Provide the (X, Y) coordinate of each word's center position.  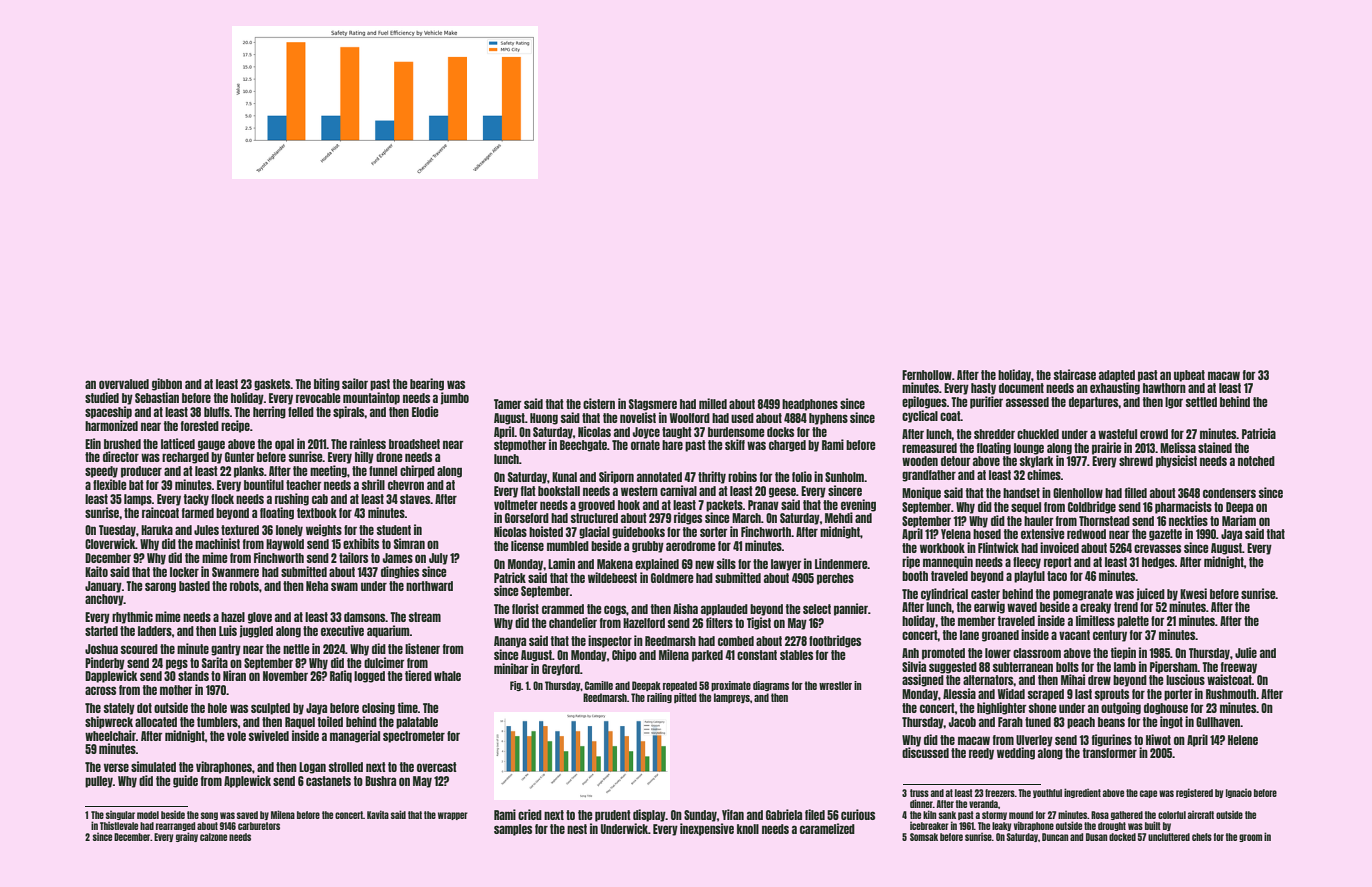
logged (369, 677)
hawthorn (1164, 388)
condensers (1229, 493)
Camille (599, 685)
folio (802, 476)
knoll (748, 829)
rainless (368, 443)
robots (244, 586)
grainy (187, 837)
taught (677, 433)
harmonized (111, 425)
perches (835, 579)
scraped (1046, 695)
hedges (1158, 563)
